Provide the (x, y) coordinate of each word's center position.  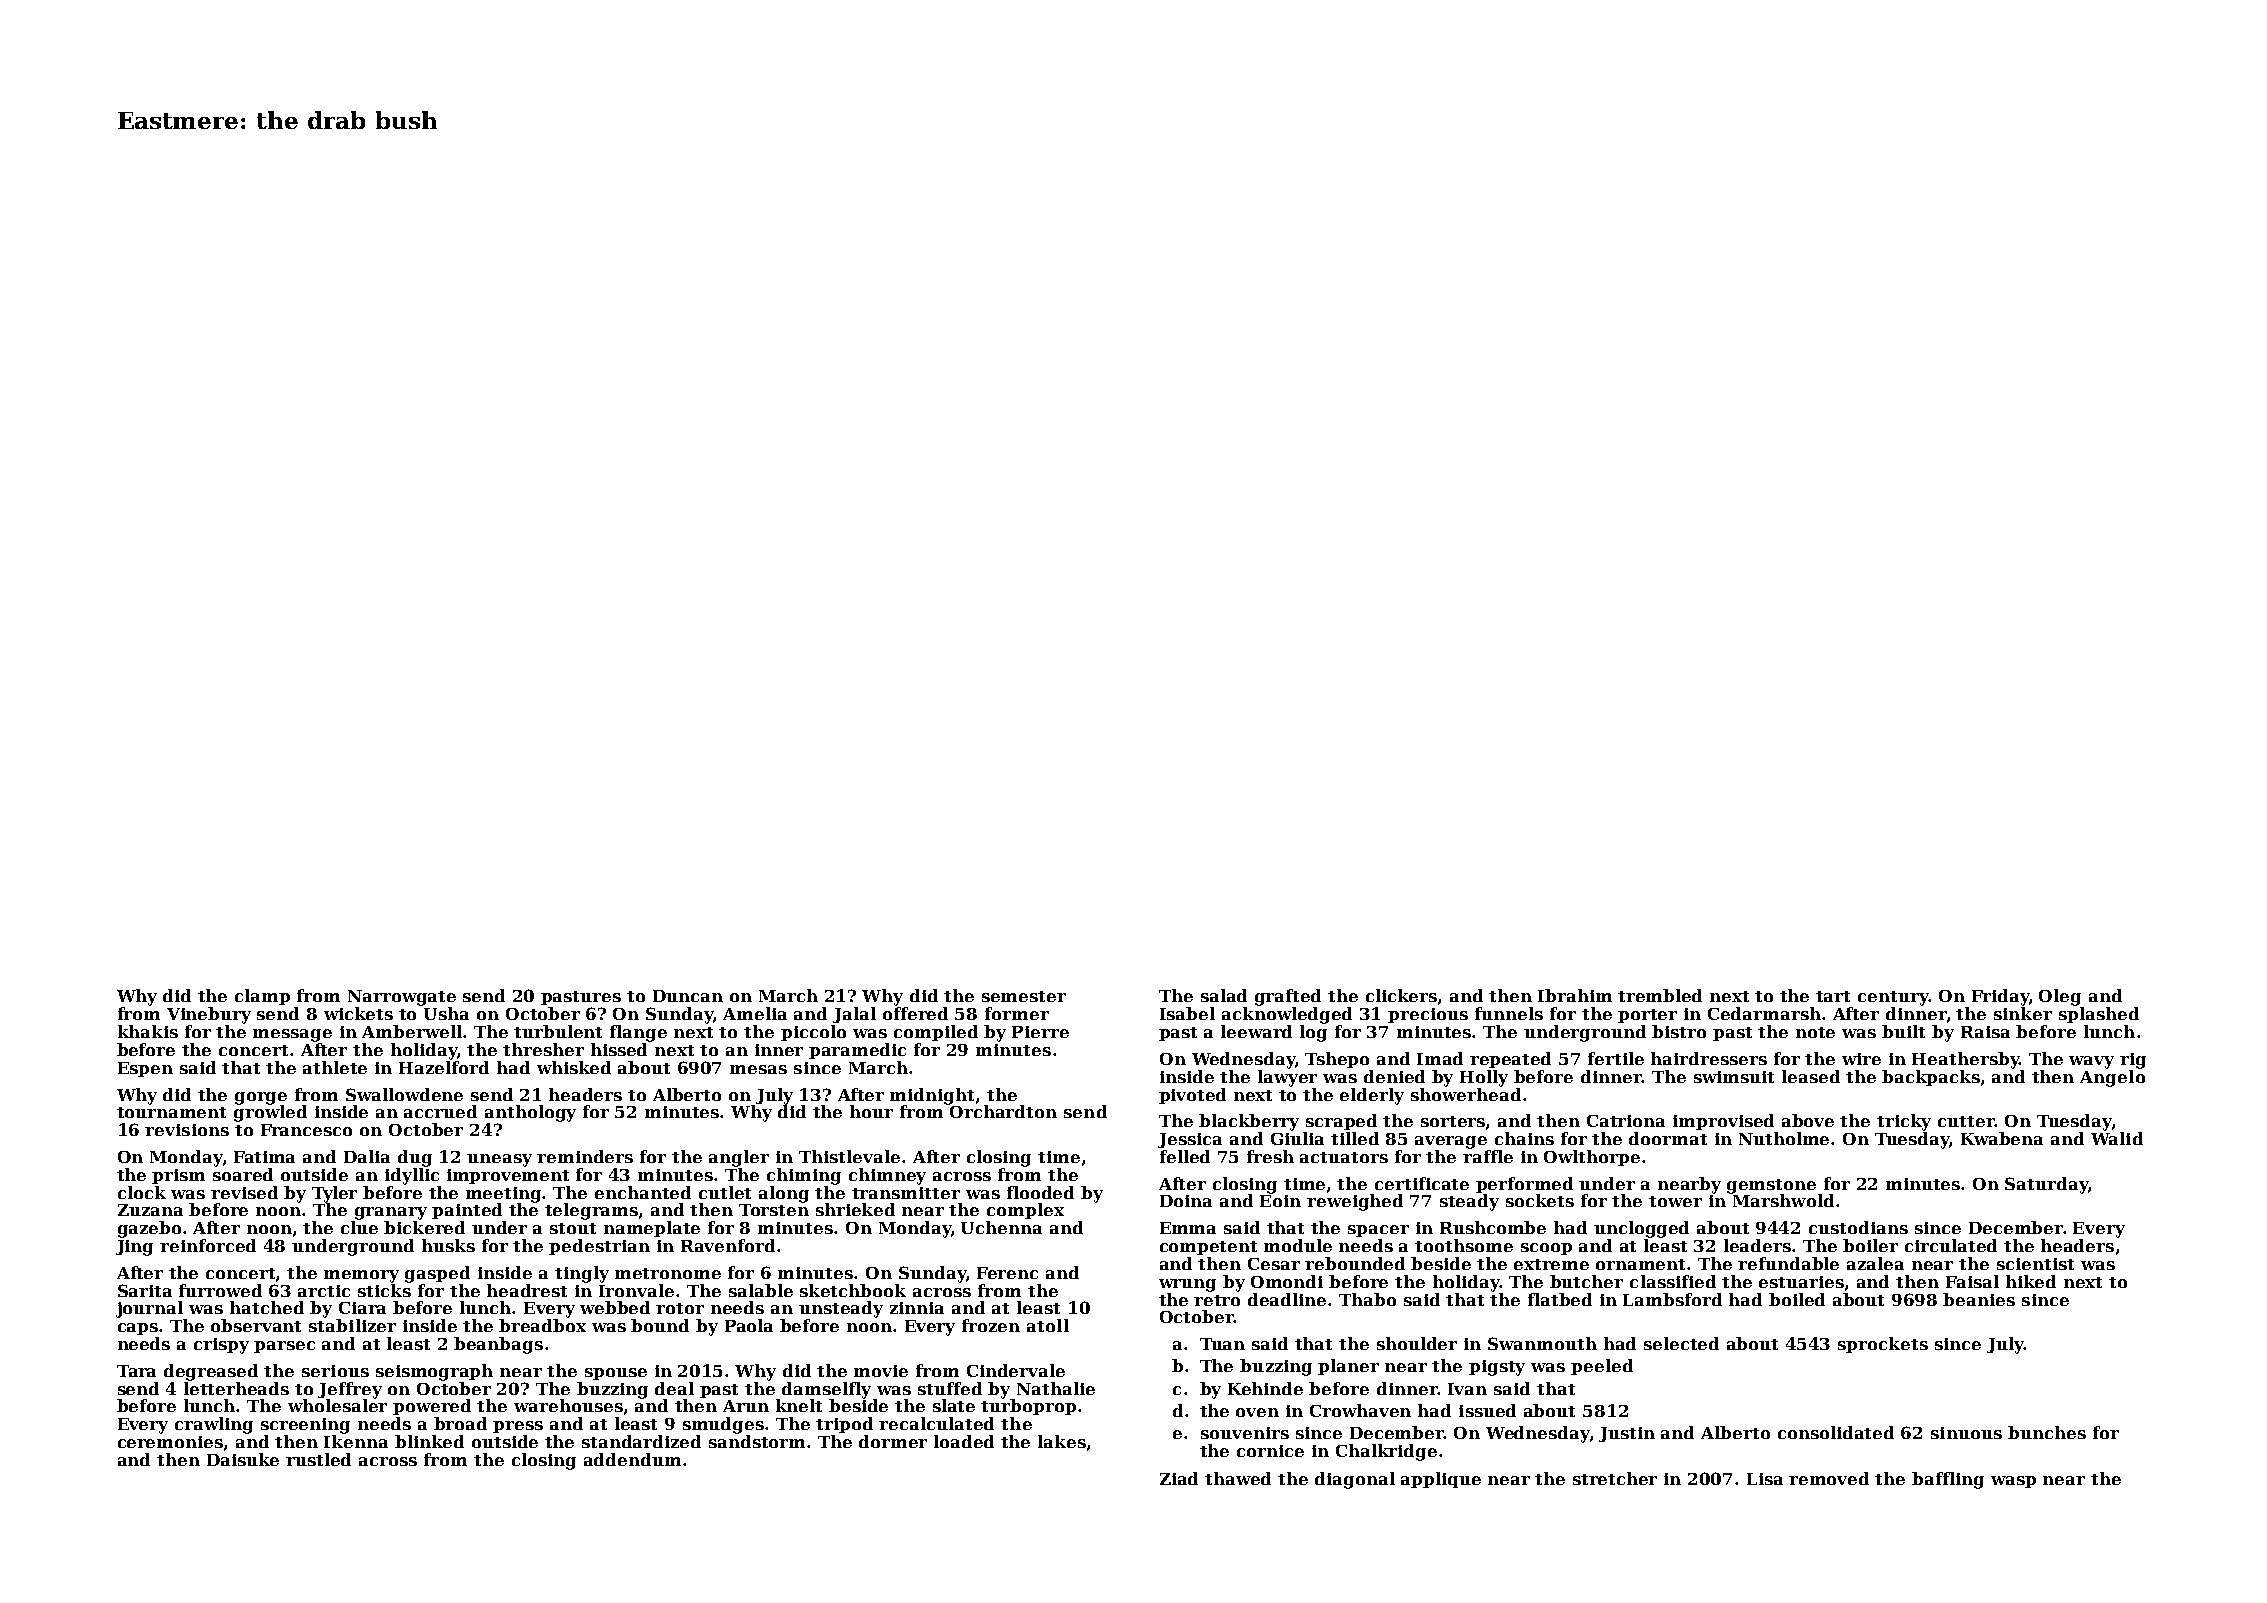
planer (1348, 1367)
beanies (1979, 1299)
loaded (964, 1441)
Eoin (1280, 1201)
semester (1024, 996)
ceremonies (170, 1442)
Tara (136, 1371)
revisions (187, 1130)
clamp (262, 997)
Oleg (2060, 997)
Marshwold (1783, 1200)
